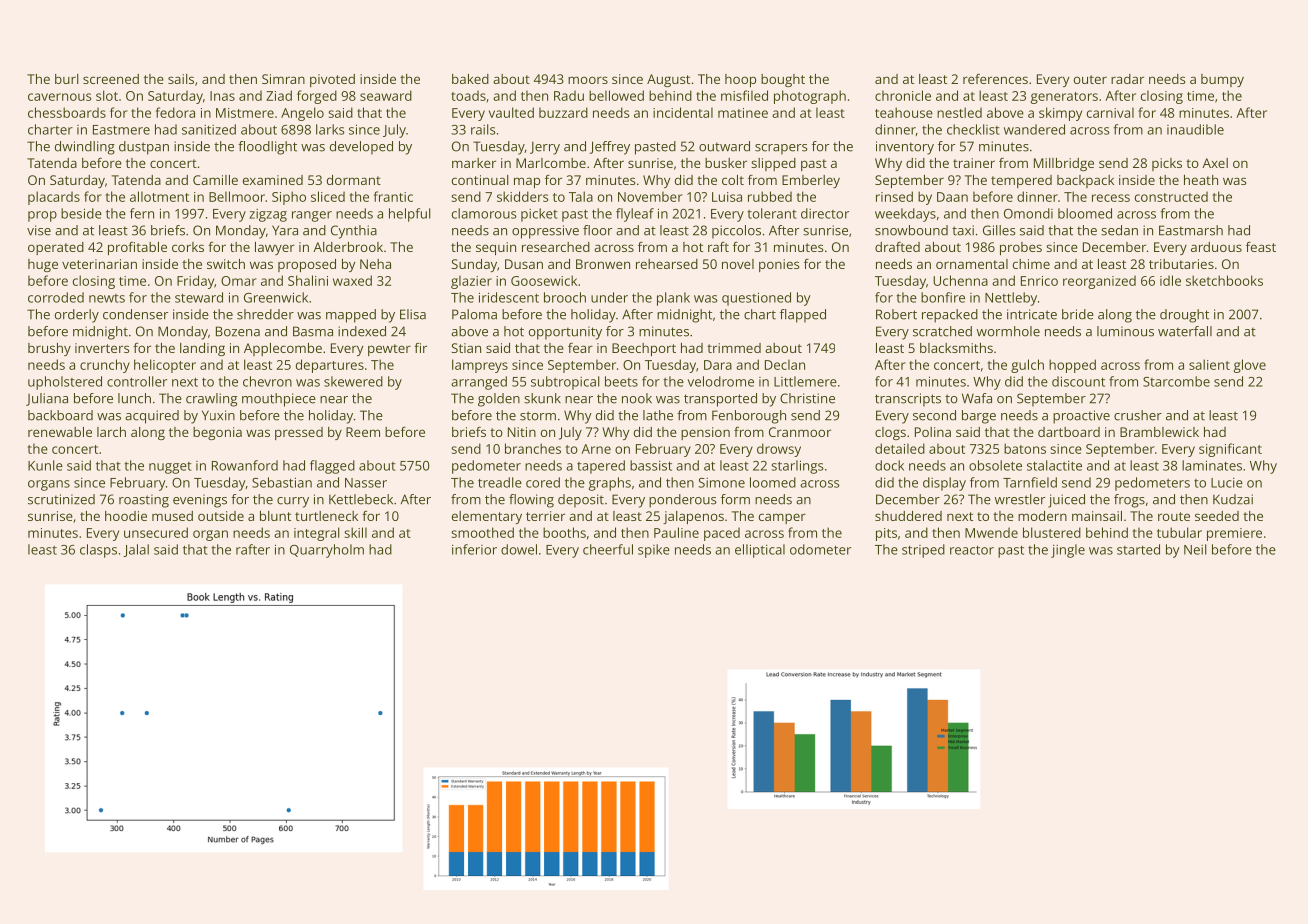  Describe the element at coordinates (564, 532) in the screenshot. I see `booths` at that location.
